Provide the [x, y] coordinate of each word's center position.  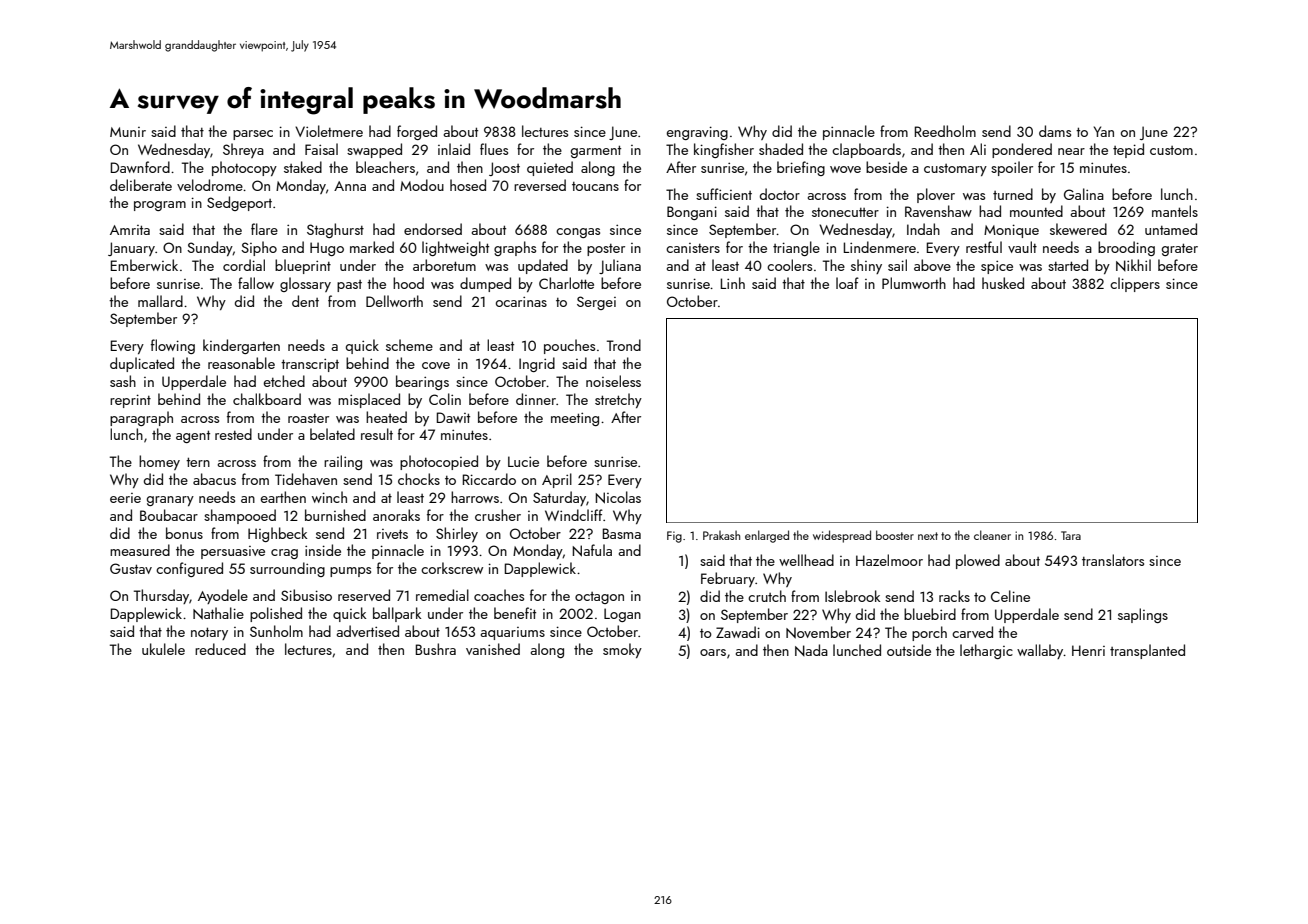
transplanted [1147, 651]
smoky [622, 650]
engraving [697, 133]
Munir [128, 132]
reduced [220, 649]
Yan [1104, 131]
